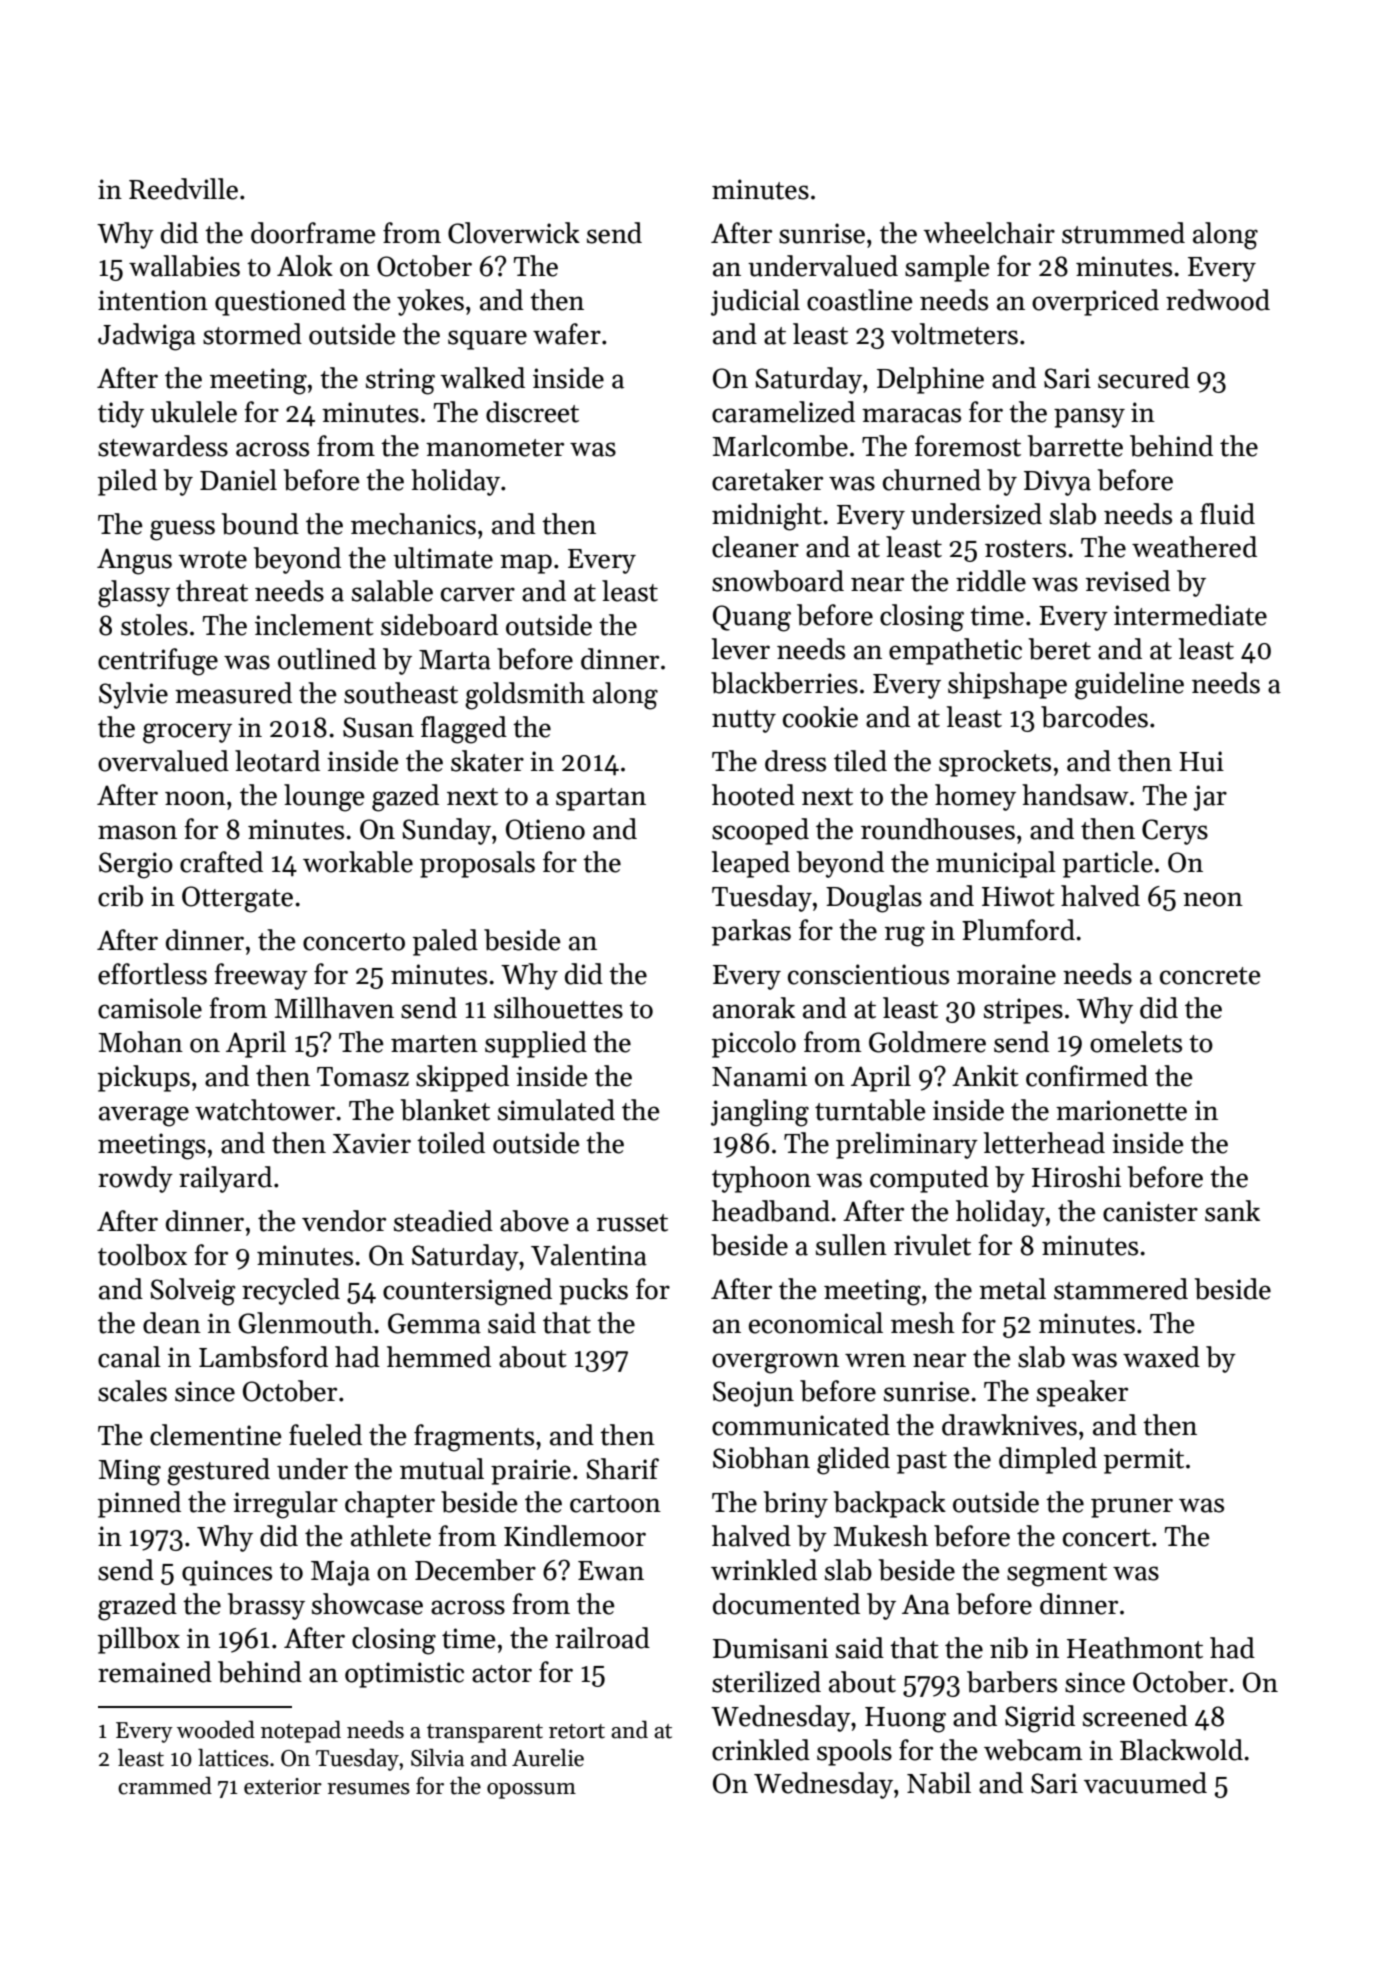 The height and width of the screenshot is (1969, 1386). Describe the element at coordinates (1135, 1648) in the screenshot. I see `Heathmont` at that location.
